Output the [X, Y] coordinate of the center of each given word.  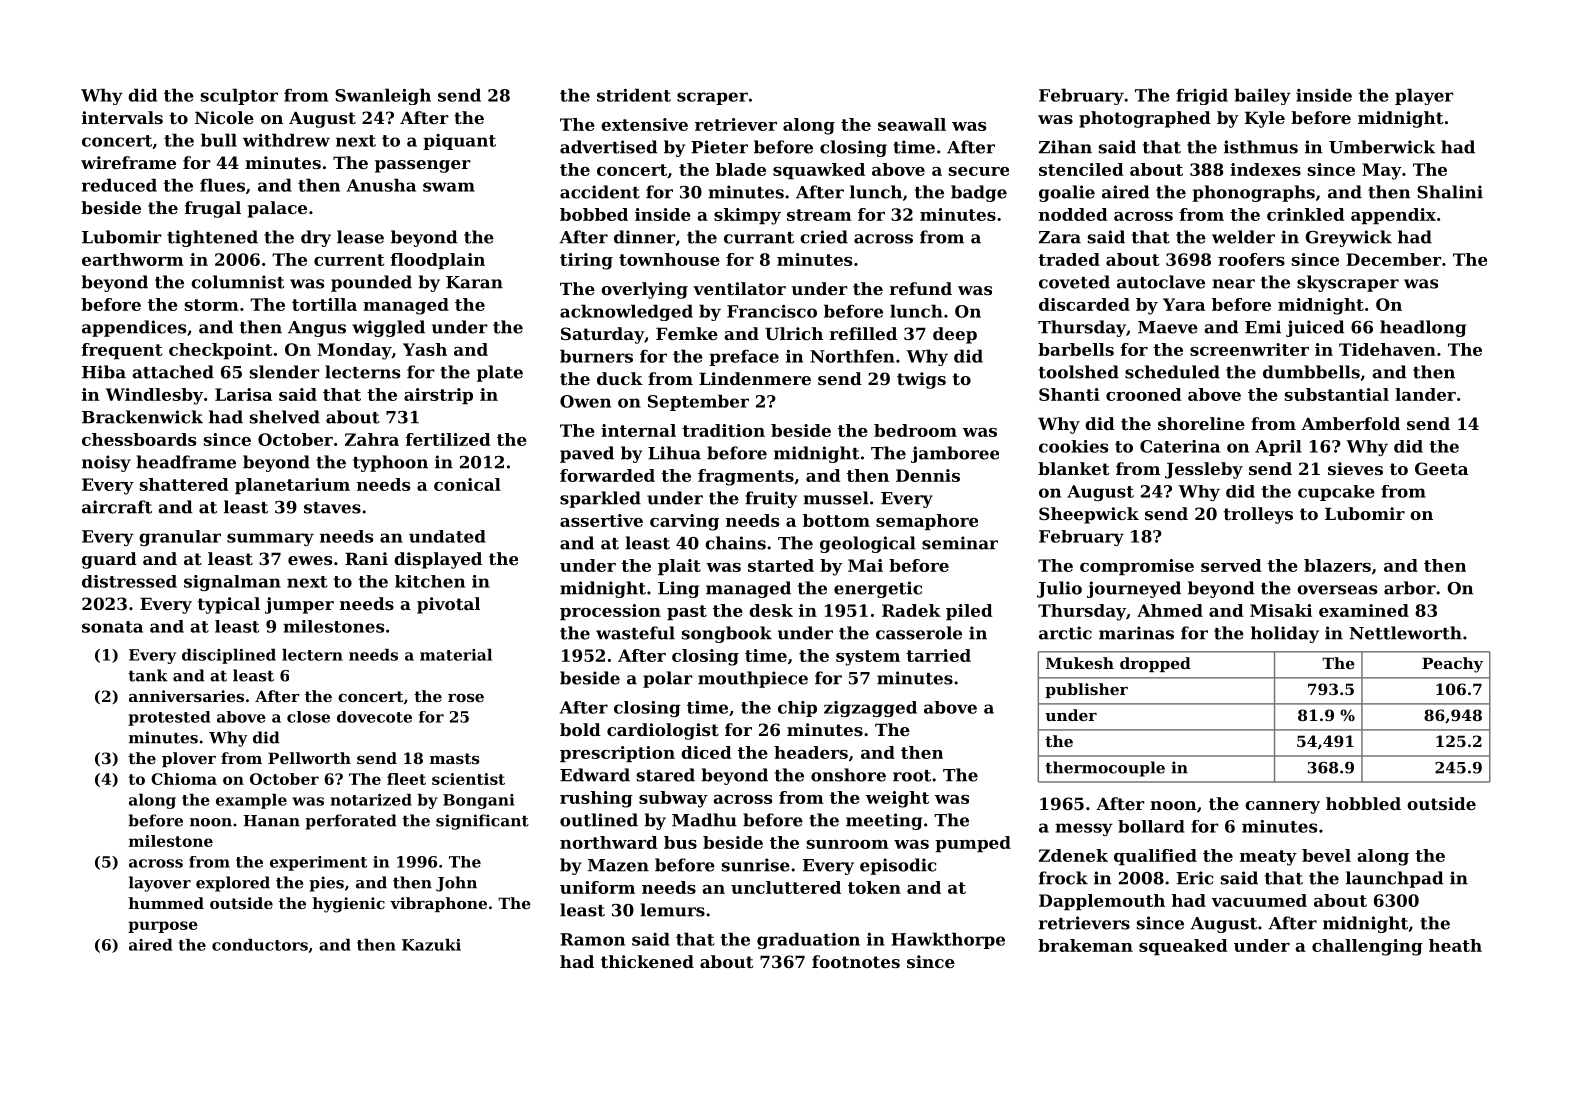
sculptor [239, 96]
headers [811, 752]
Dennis [928, 475]
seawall [912, 124]
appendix [1393, 216]
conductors [260, 945]
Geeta [1442, 468]
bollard [1151, 826]
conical [467, 484]
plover [189, 759]
